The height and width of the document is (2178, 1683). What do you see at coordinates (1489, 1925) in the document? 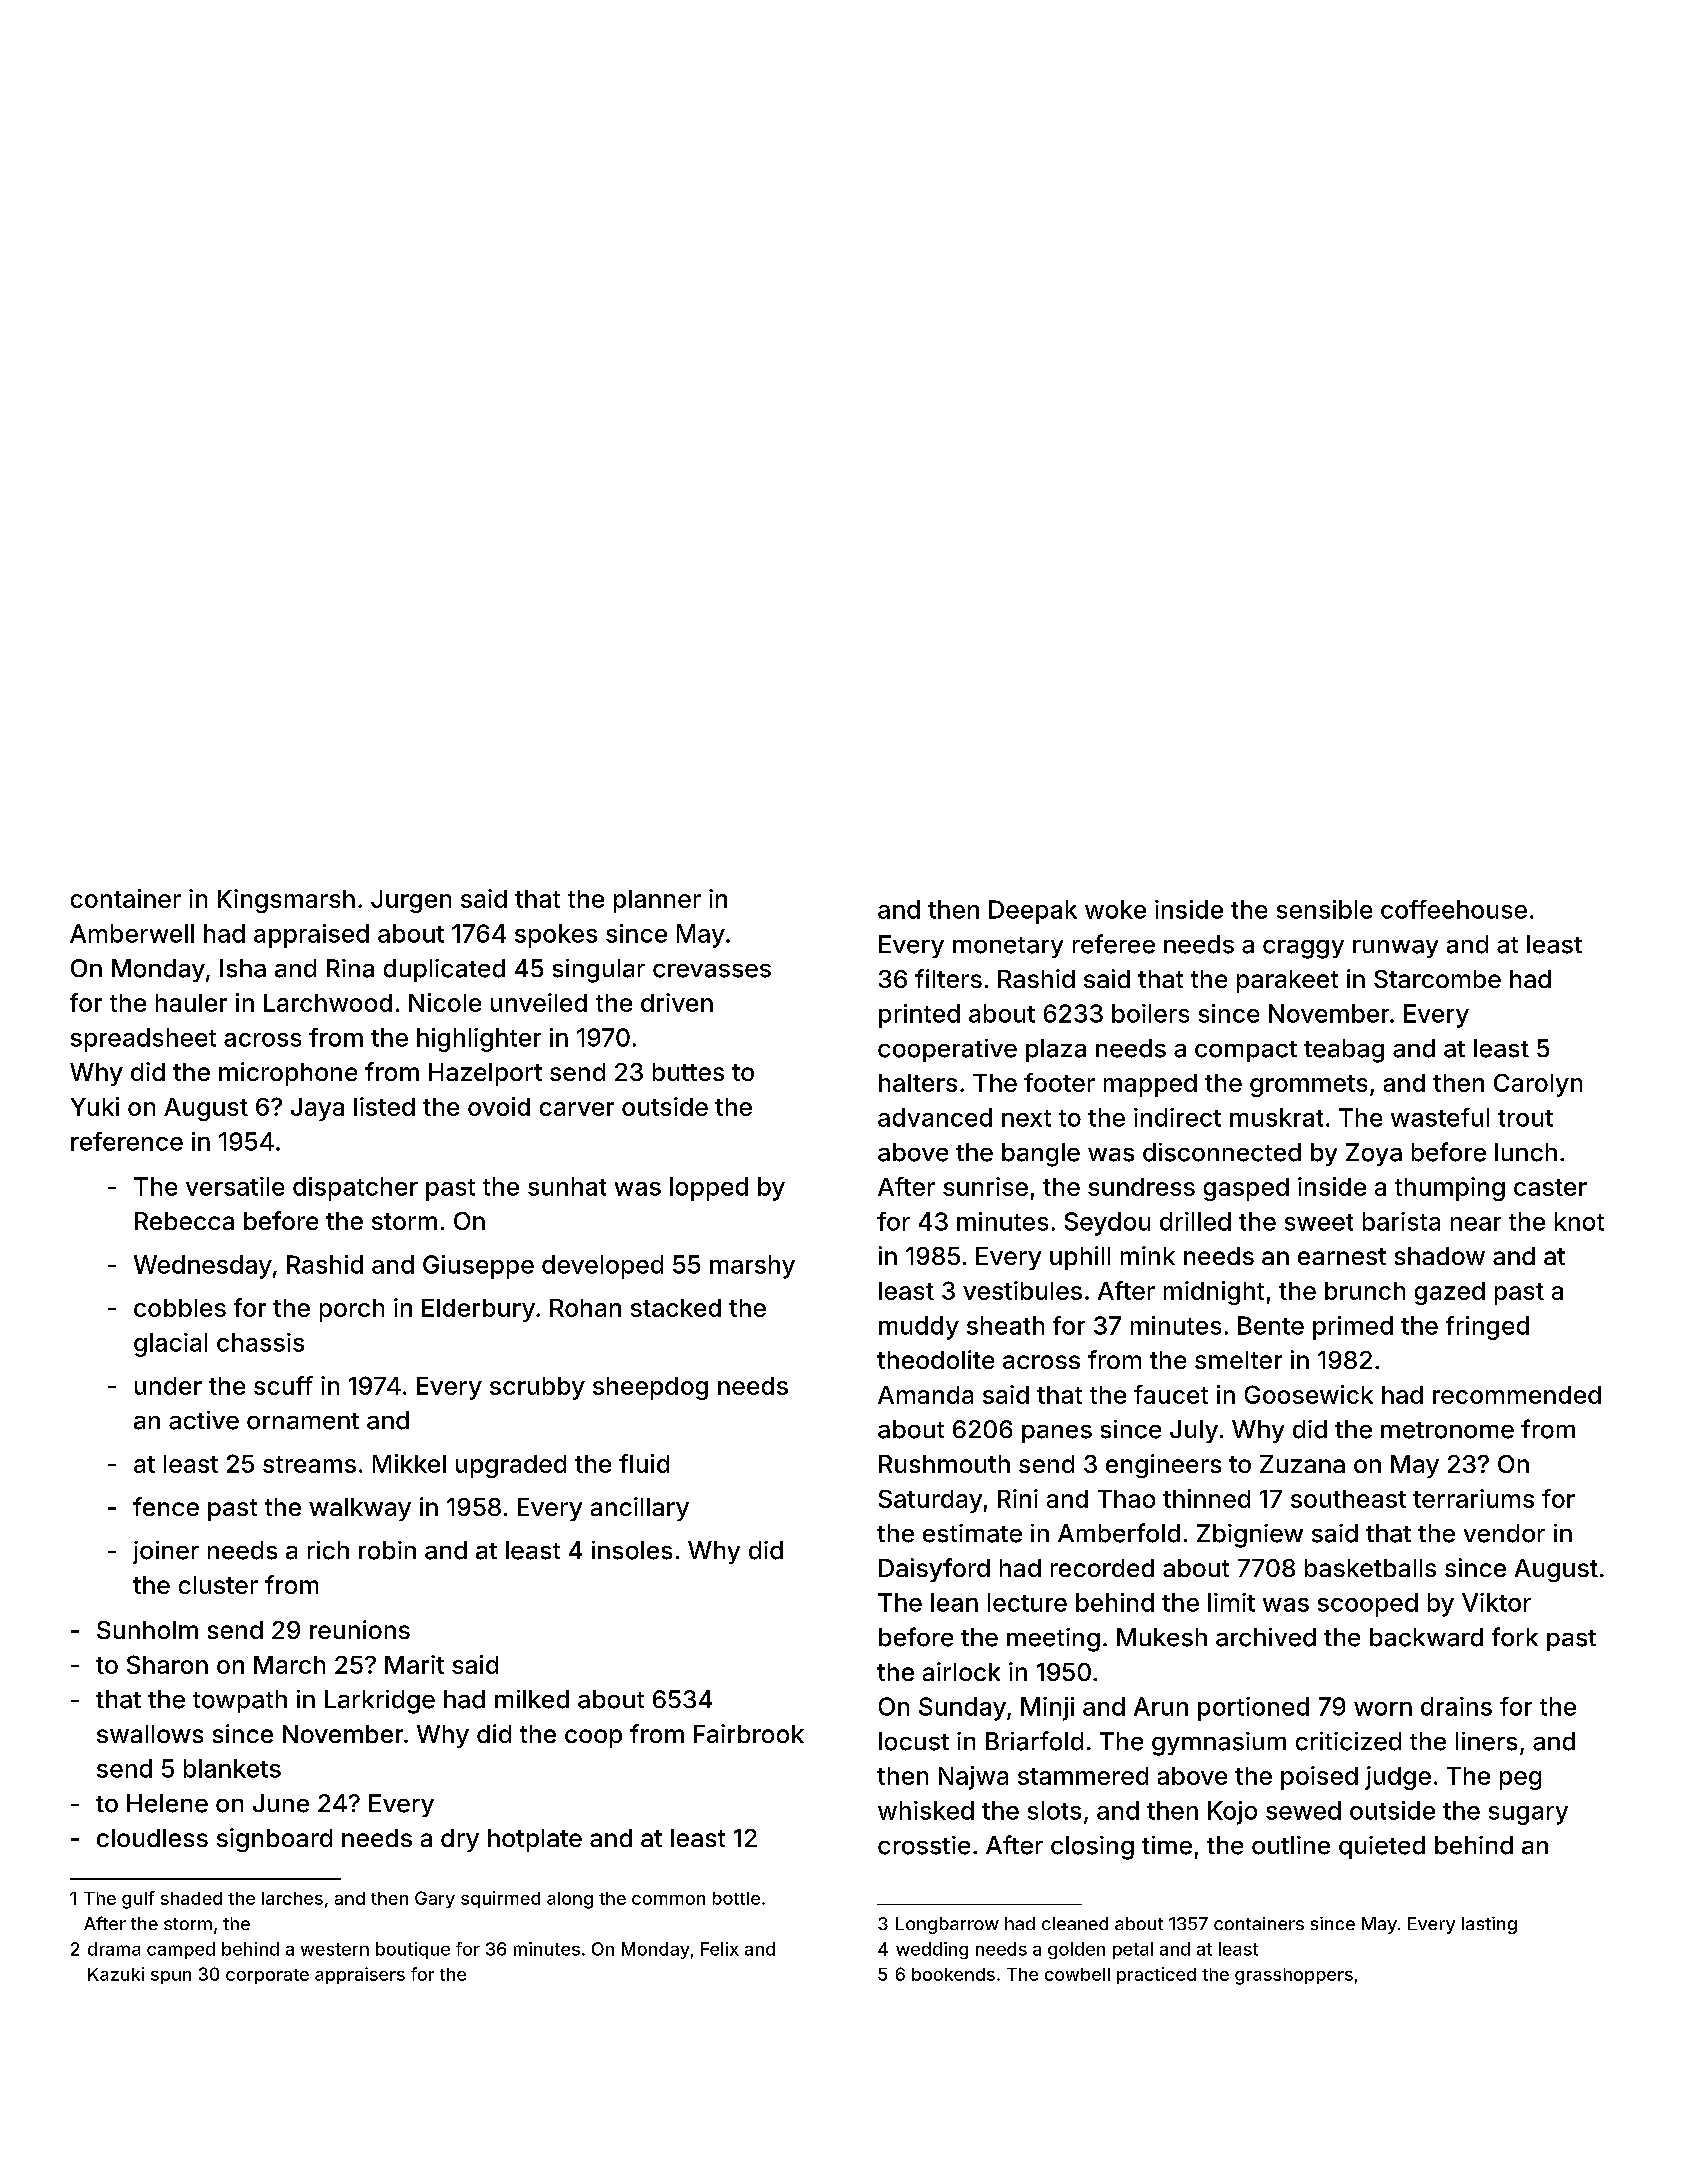
I see `lasting` at bounding box center [1489, 1925].
